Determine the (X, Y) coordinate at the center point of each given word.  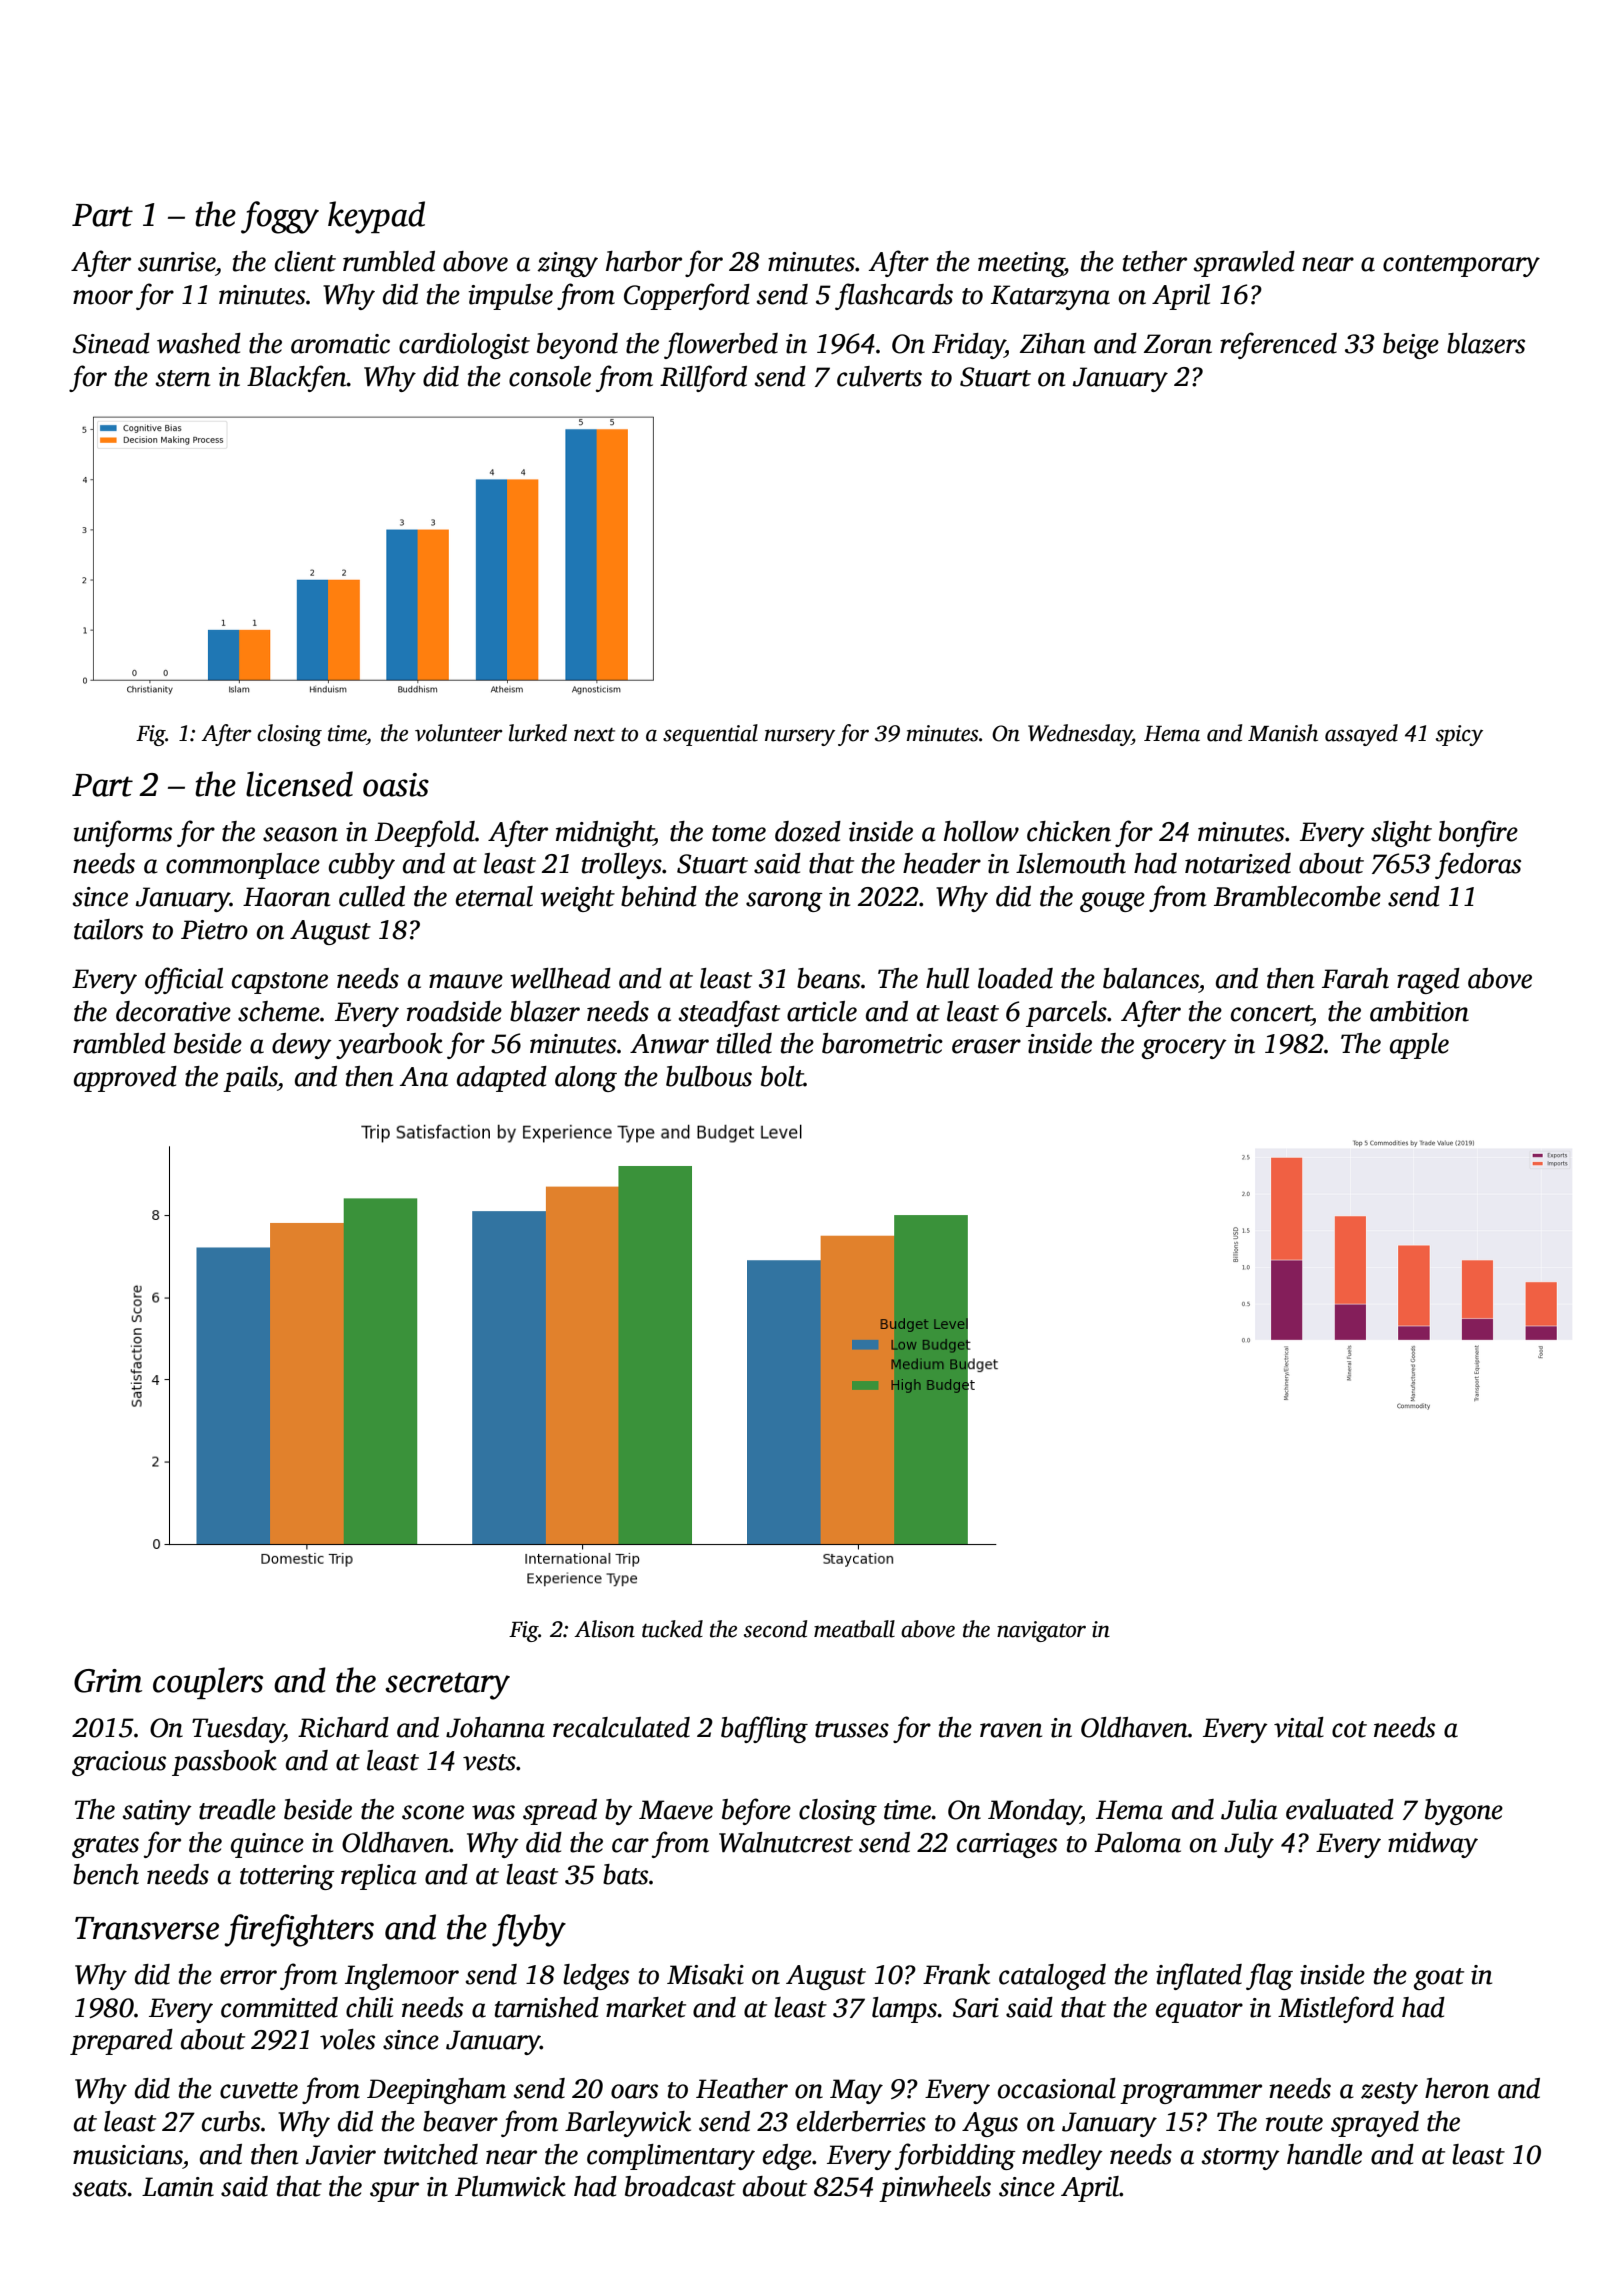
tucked (672, 1629)
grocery (1184, 1049)
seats (99, 2188)
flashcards (894, 296)
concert (1271, 1013)
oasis (396, 785)
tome (739, 833)
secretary (447, 1686)
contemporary (1461, 266)
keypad (376, 217)
